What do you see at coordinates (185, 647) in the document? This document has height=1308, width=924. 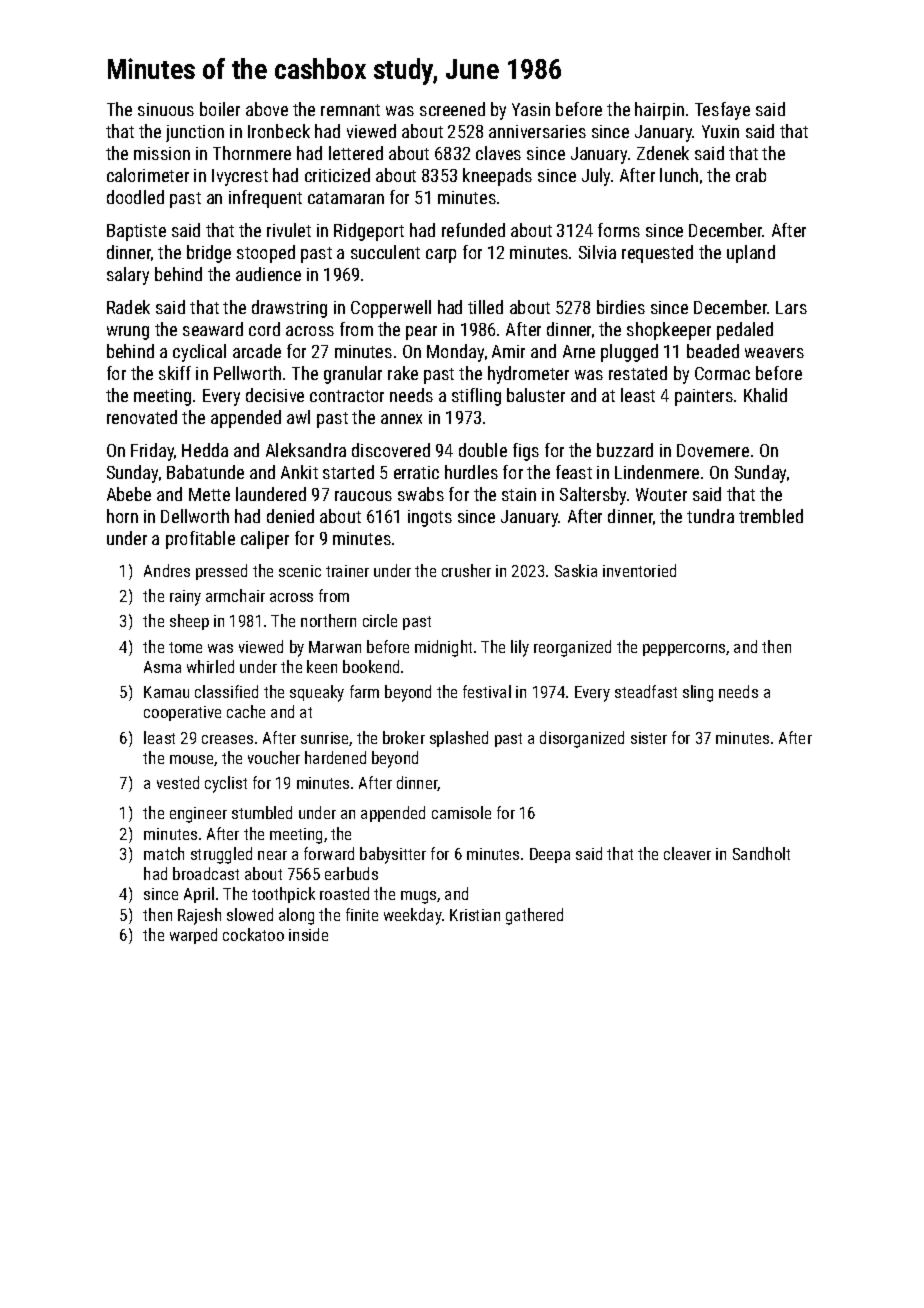 I see `tome` at bounding box center [185, 647].
